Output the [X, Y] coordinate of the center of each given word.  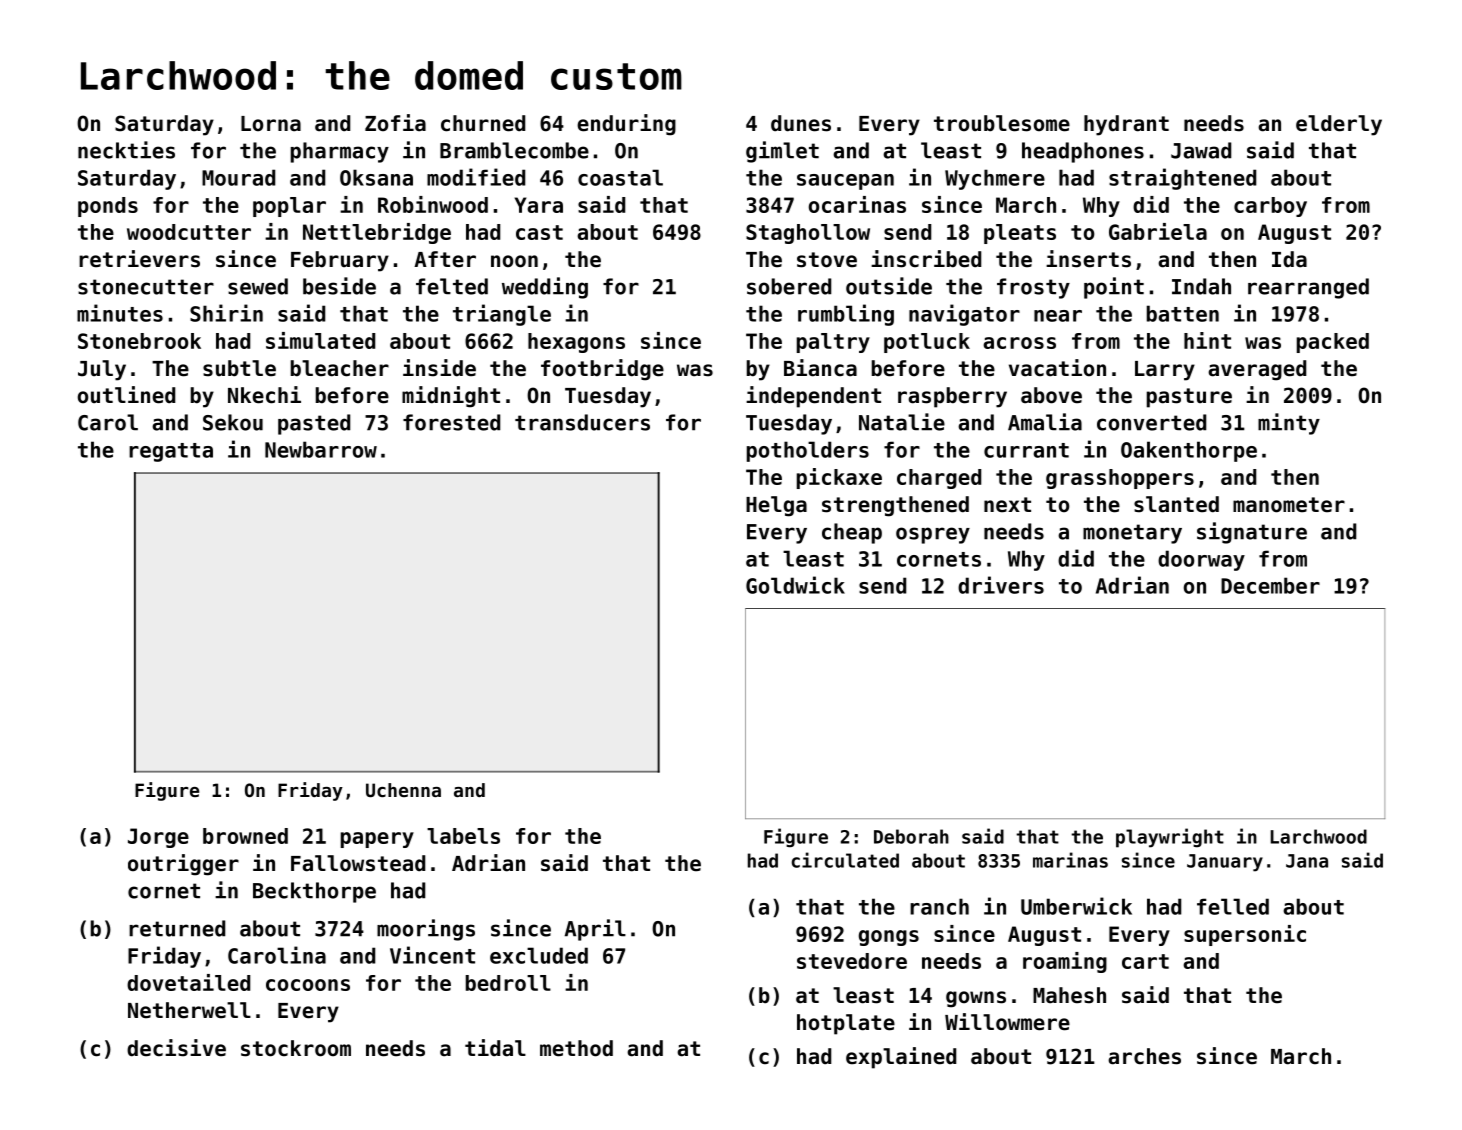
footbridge [602, 370]
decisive [176, 1048]
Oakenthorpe [1189, 451]
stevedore [852, 961]
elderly [1339, 125]
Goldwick [795, 585]
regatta [171, 452]
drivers [1001, 585]
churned [483, 123]
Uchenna [403, 790]
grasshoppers [1120, 479]
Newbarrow [321, 449]
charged [939, 479]
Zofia [395, 123]
